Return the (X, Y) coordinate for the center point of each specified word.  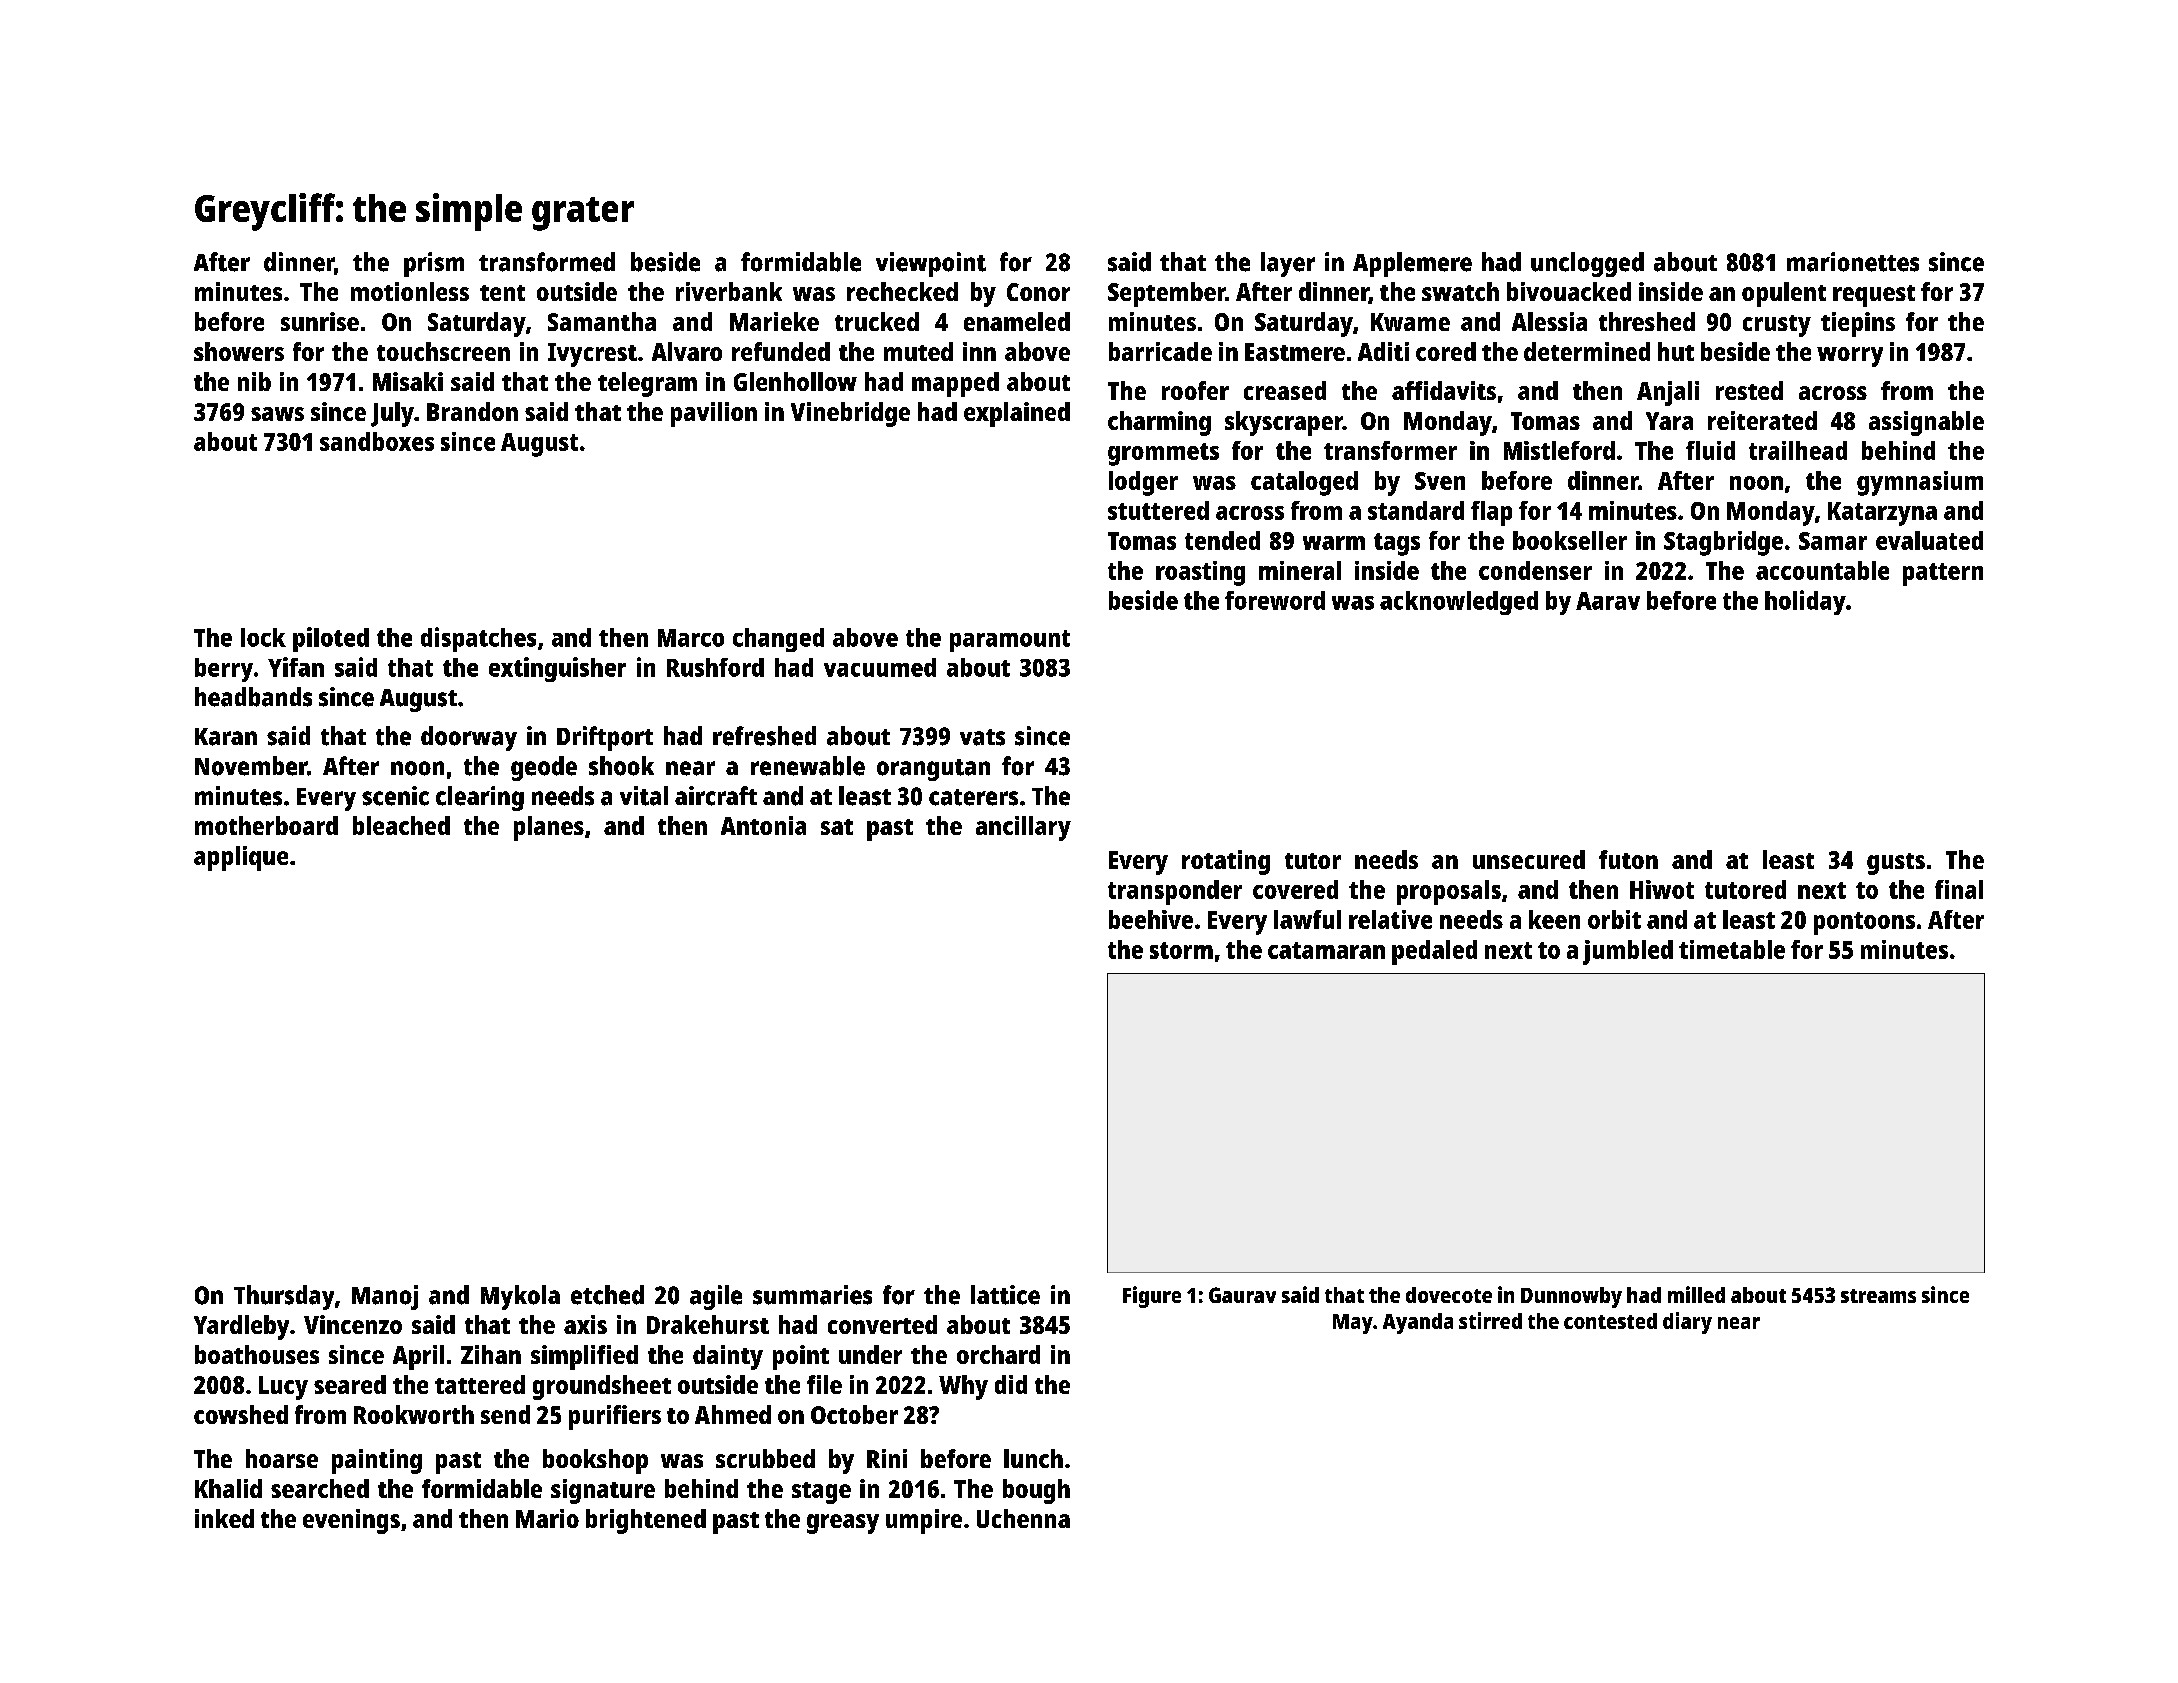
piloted (331, 639)
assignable (1926, 423)
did (1011, 1384)
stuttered (1158, 510)
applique (241, 858)
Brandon (472, 411)
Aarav (1608, 601)
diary (1687, 1323)
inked (224, 1518)
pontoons (1864, 923)
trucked (877, 321)
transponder (1175, 892)
